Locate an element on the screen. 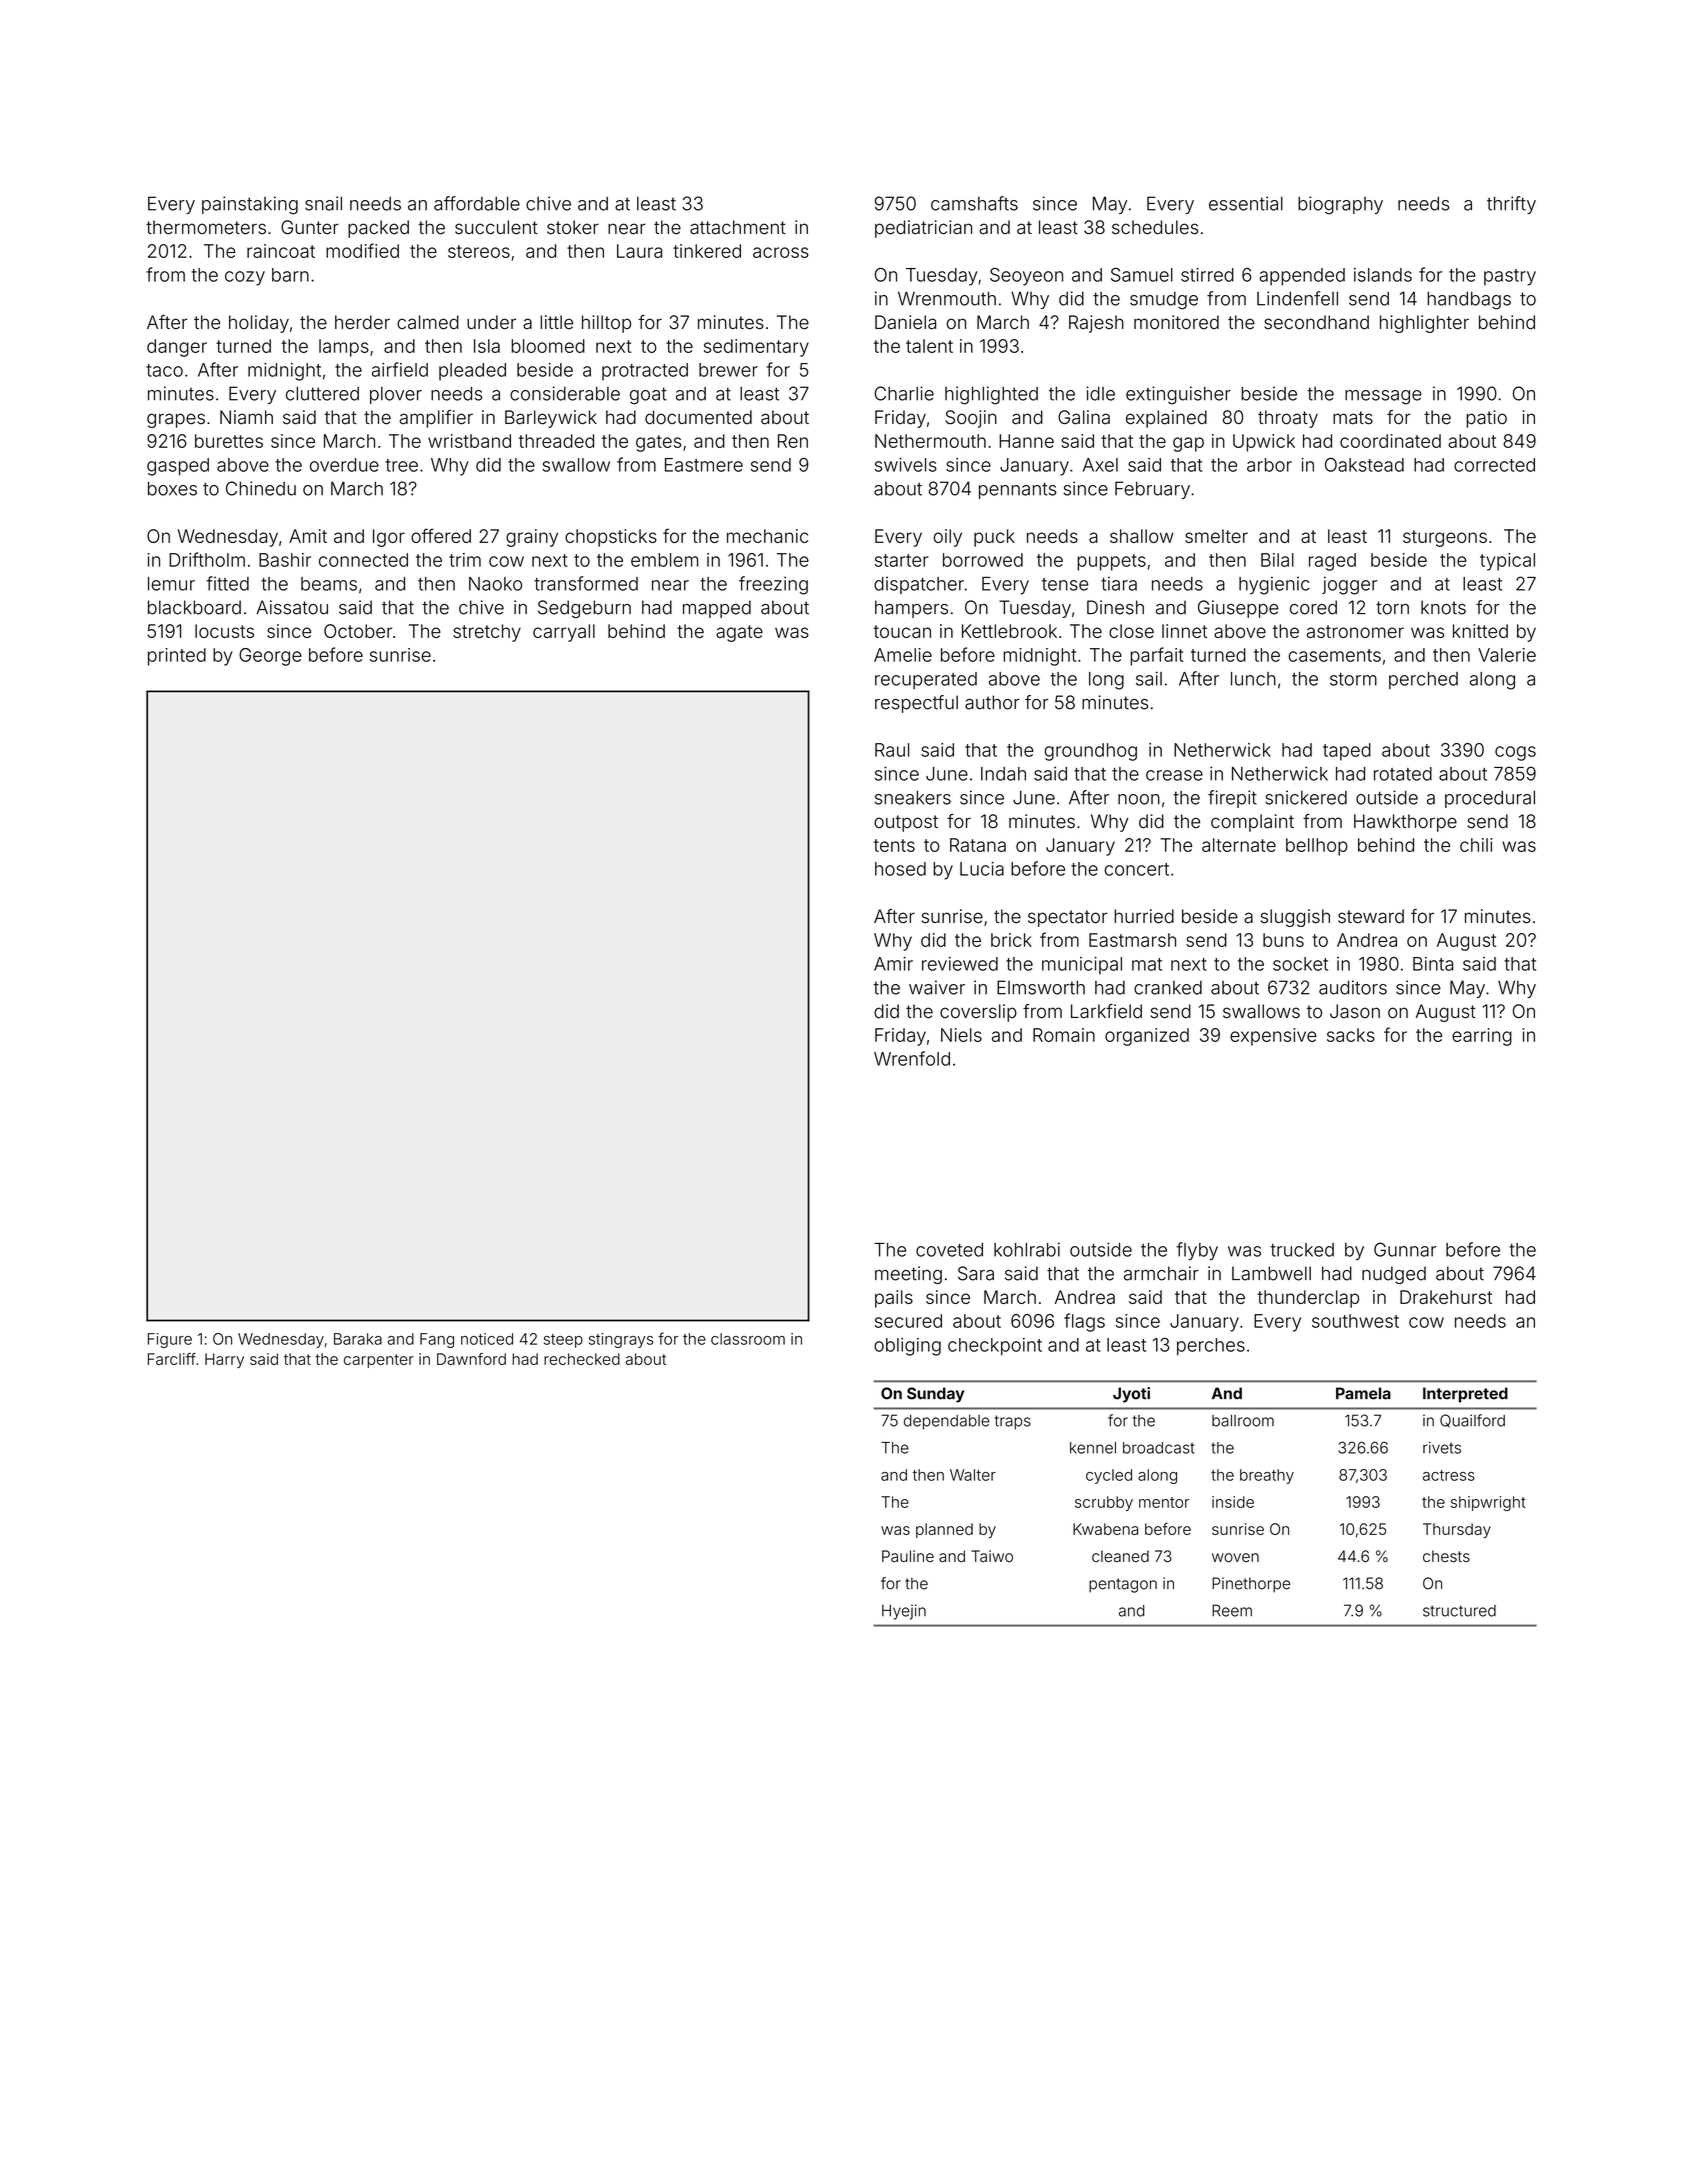 The width and height of the screenshot is (1683, 2178). thermometers is located at coordinates (206, 227).
